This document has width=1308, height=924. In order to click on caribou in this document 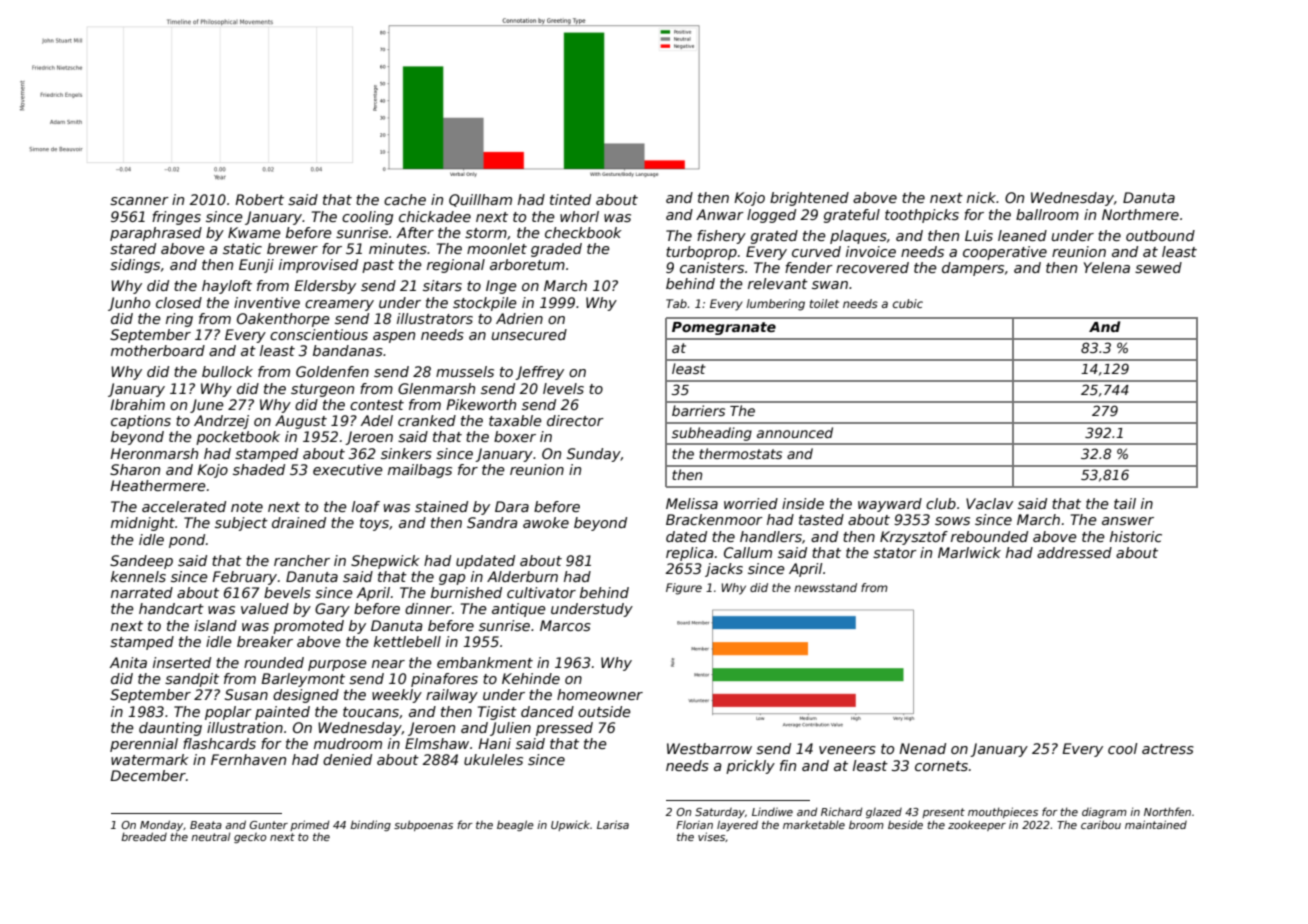, I will do `click(1101, 824)`.
